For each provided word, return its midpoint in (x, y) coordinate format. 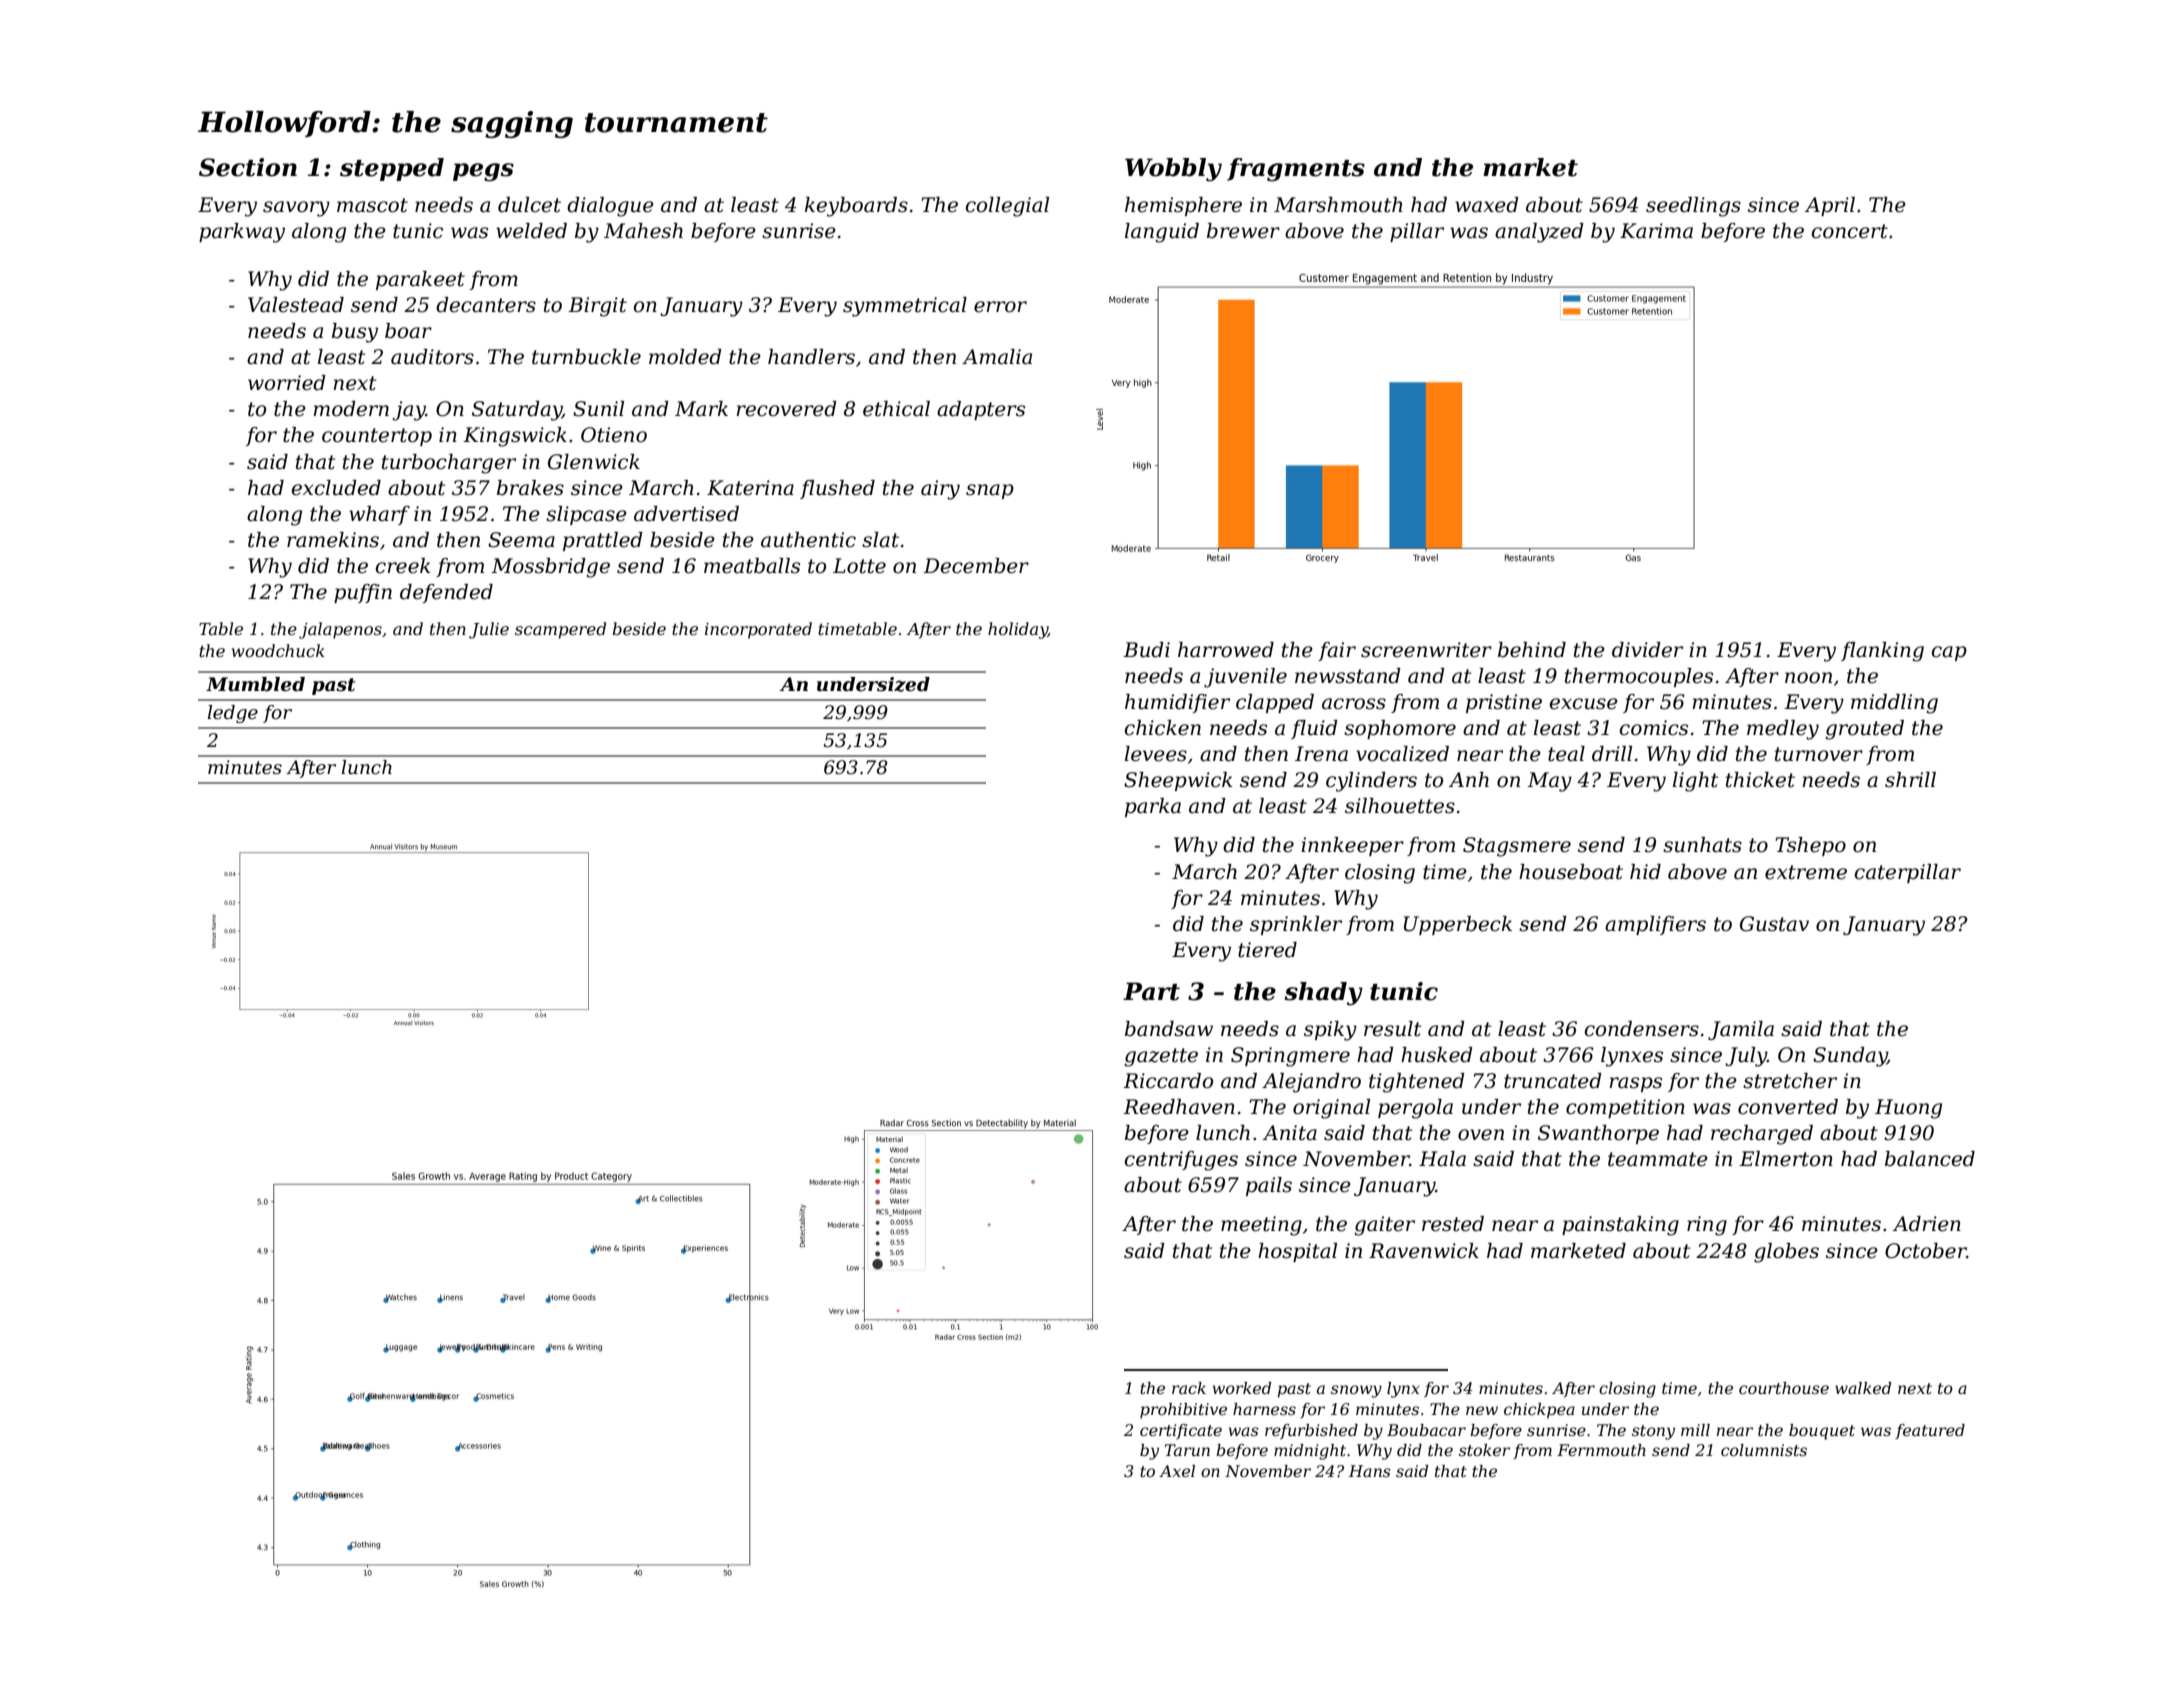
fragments (1296, 170)
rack (1189, 1388)
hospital (1297, 1252)
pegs (483, 172)
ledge (233, 714)
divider (1647, 650)
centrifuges (1181, 1161)
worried (287, 383)
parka (1153, 807)
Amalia (997, 357)
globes (1786, 1253)
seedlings (1693, 207)
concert (1850, 231)
